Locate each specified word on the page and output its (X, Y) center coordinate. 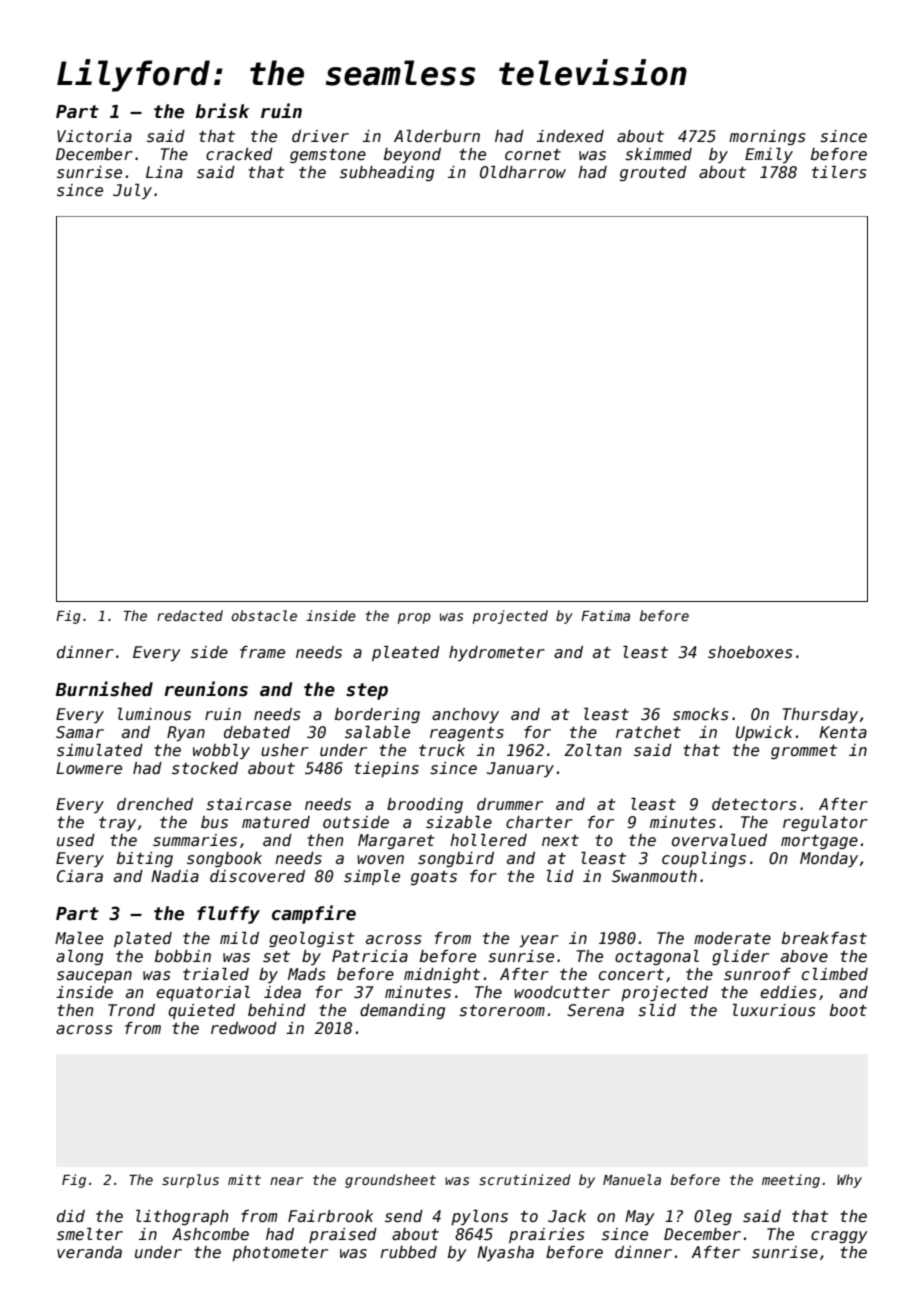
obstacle (264, 615)
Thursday (820, 715)
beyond (412, 155)
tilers (839, 172)
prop (414, 618)
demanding (402, 1011)
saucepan (94, 977)
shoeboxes (750, 652)
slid (657, 1010)
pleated (406, 653)
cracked (239, 154)
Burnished (104, 689)
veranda (89, 1252)
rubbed (408, 1252)
